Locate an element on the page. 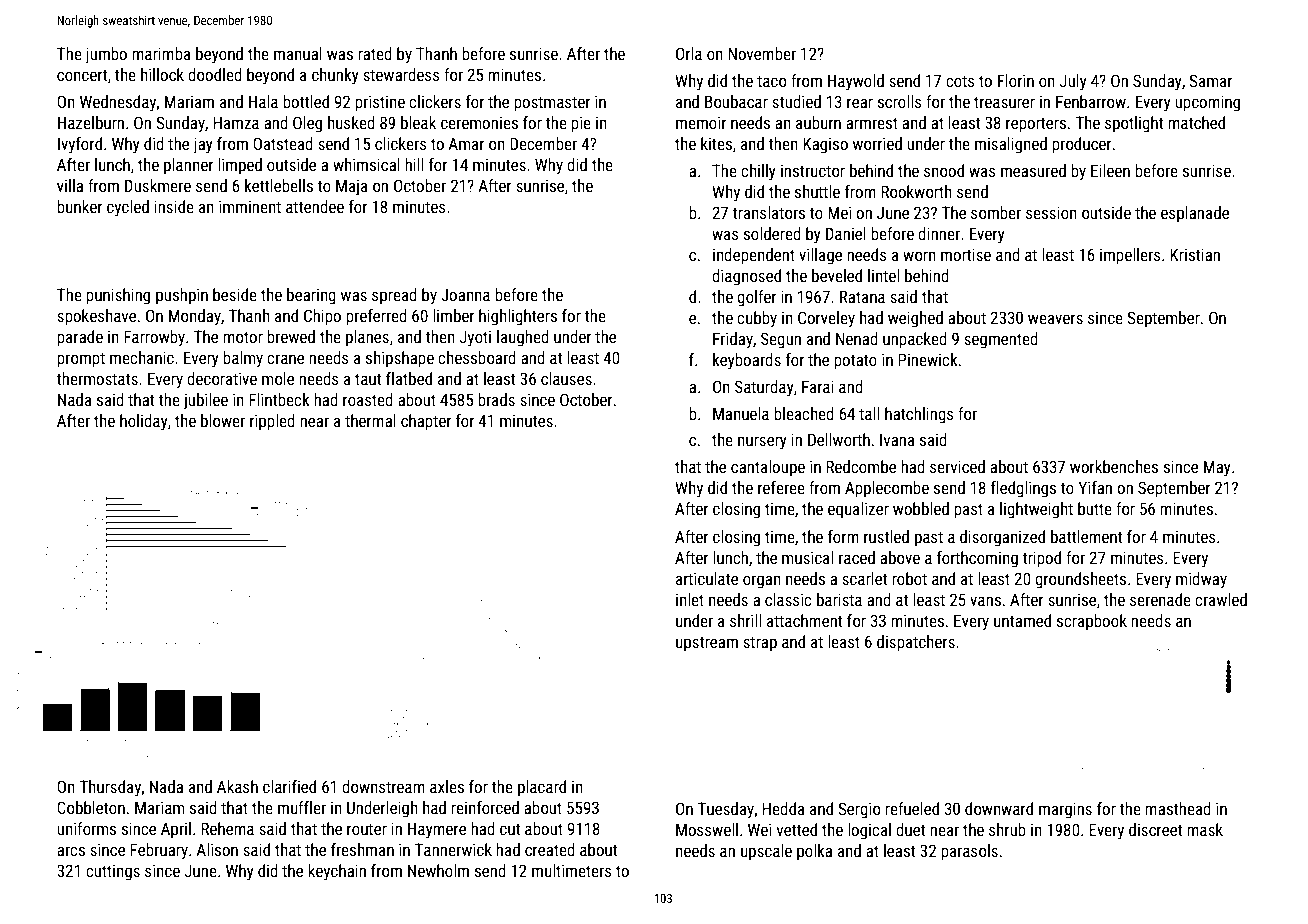 This page has width=1308, height=924. downward is located at coordinates (999, 808).
